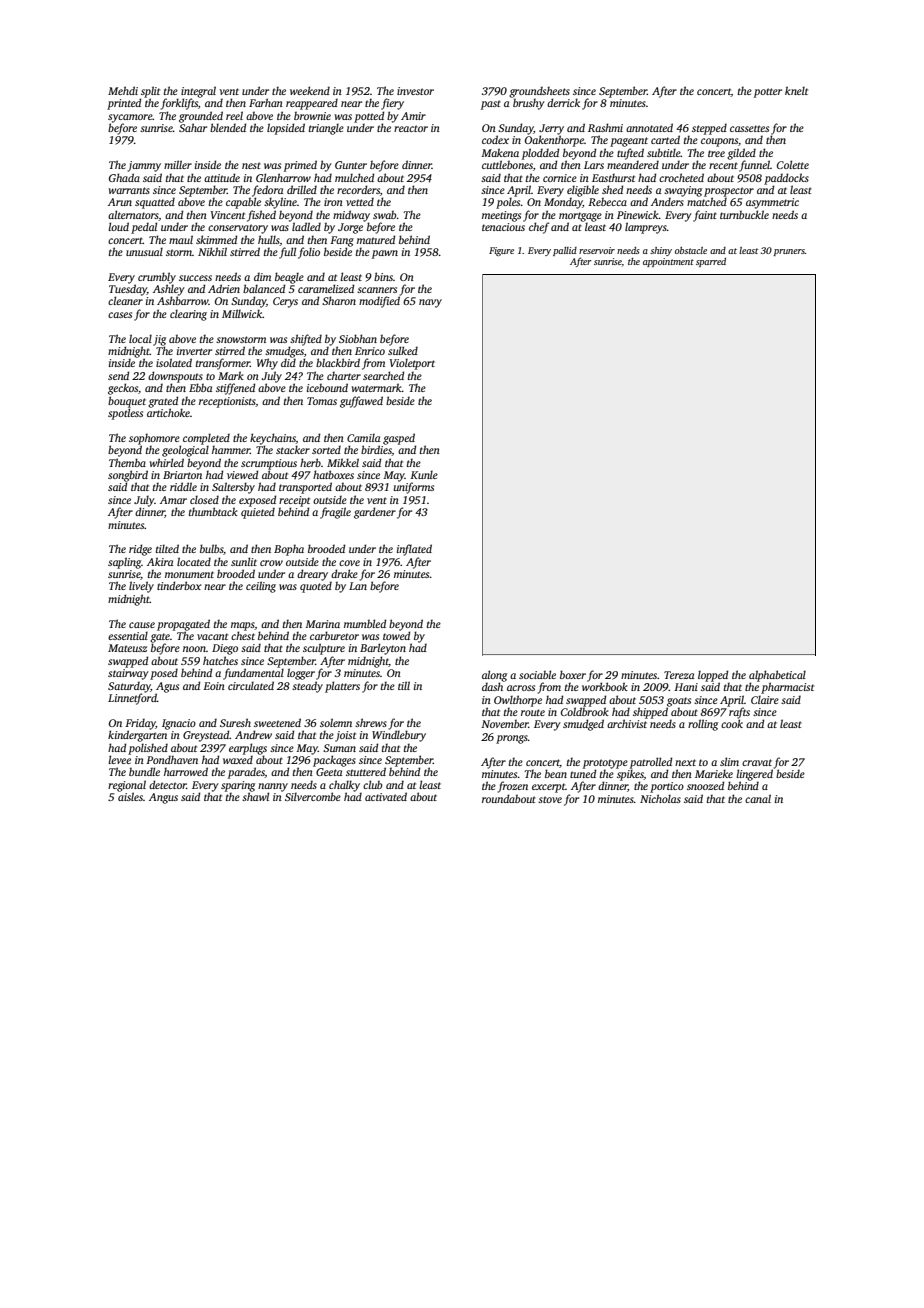 The height and width of the document is (1308, 924). Describe the element at coordinates (222, 177) in the document. I see `attitude` at that location.
